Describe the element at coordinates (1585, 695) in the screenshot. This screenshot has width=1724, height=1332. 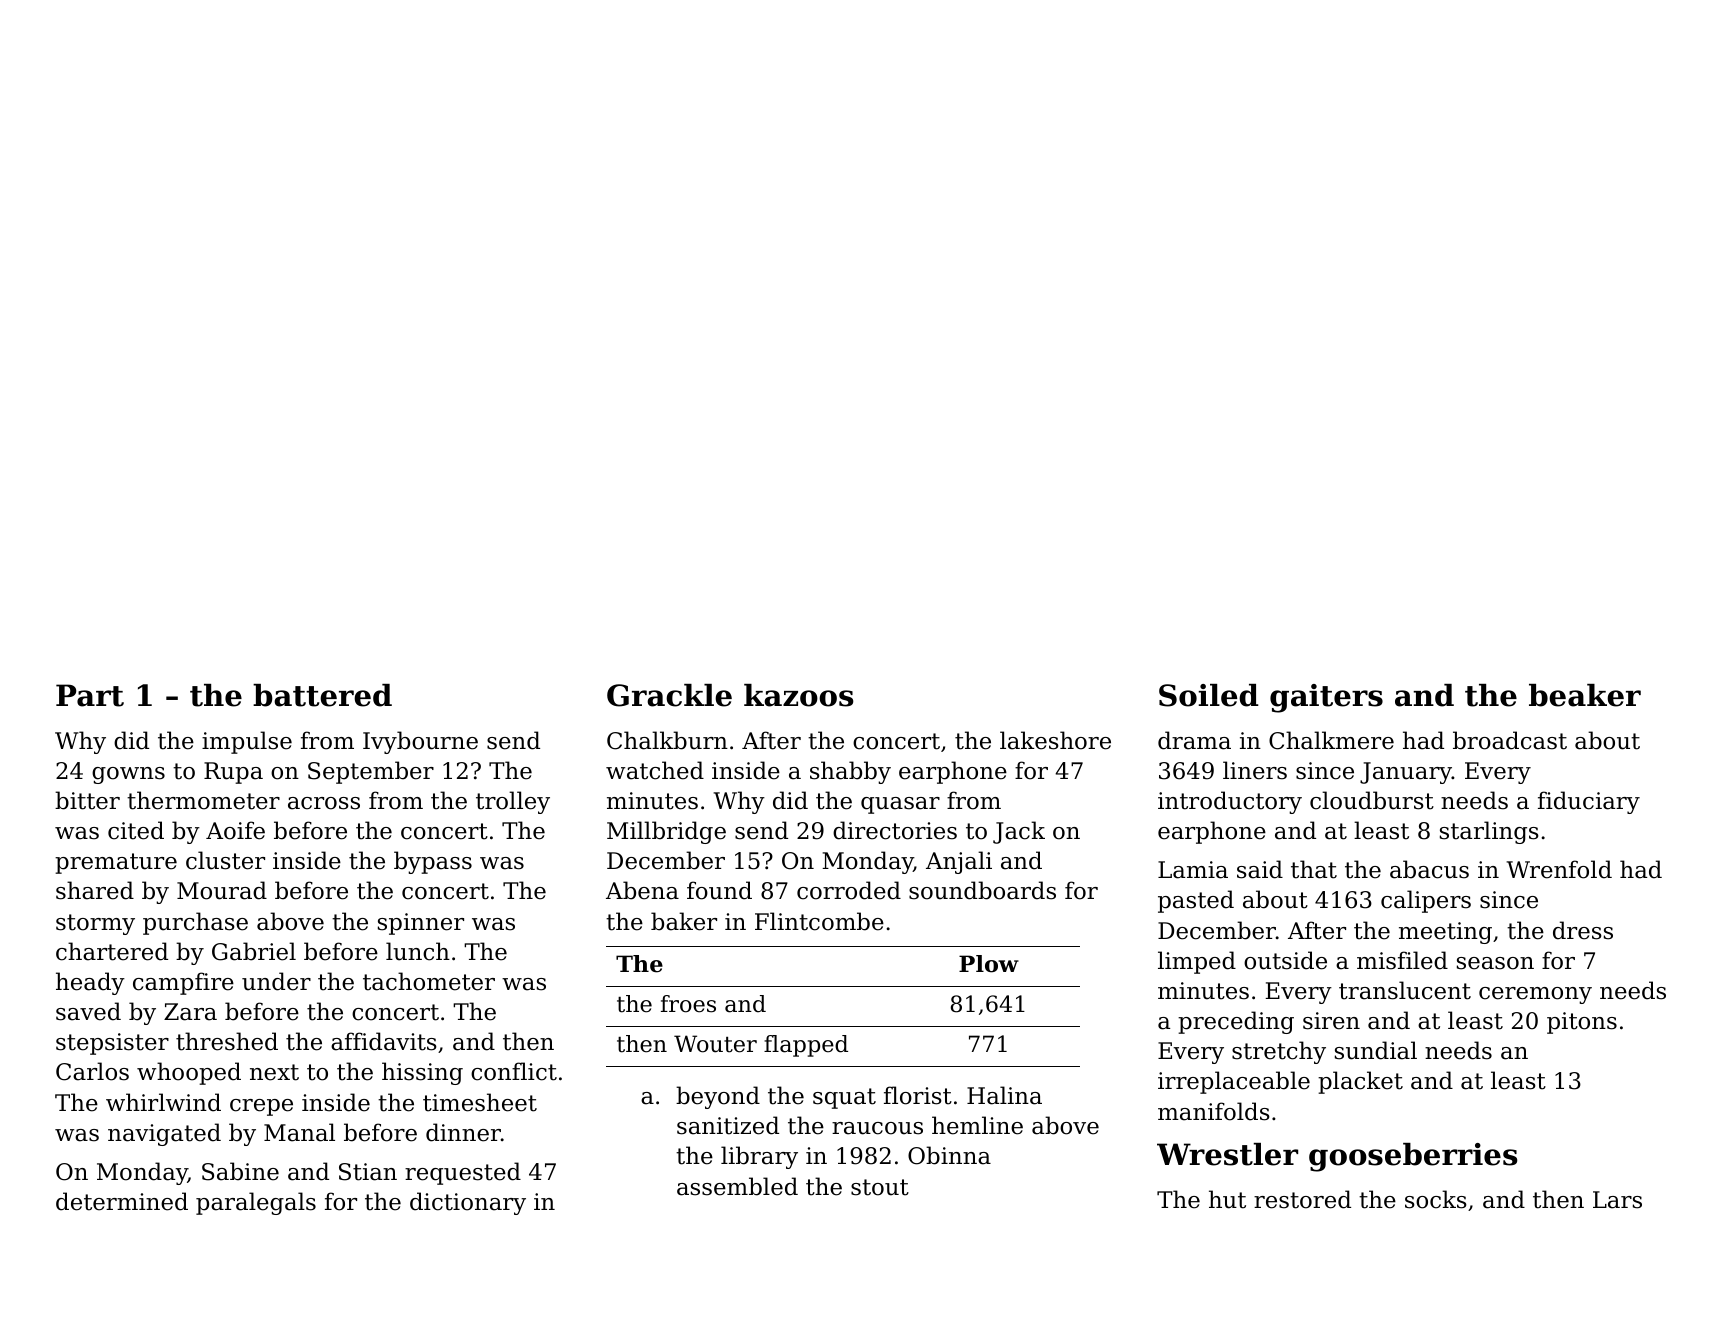
I see `beaker` at that location.
